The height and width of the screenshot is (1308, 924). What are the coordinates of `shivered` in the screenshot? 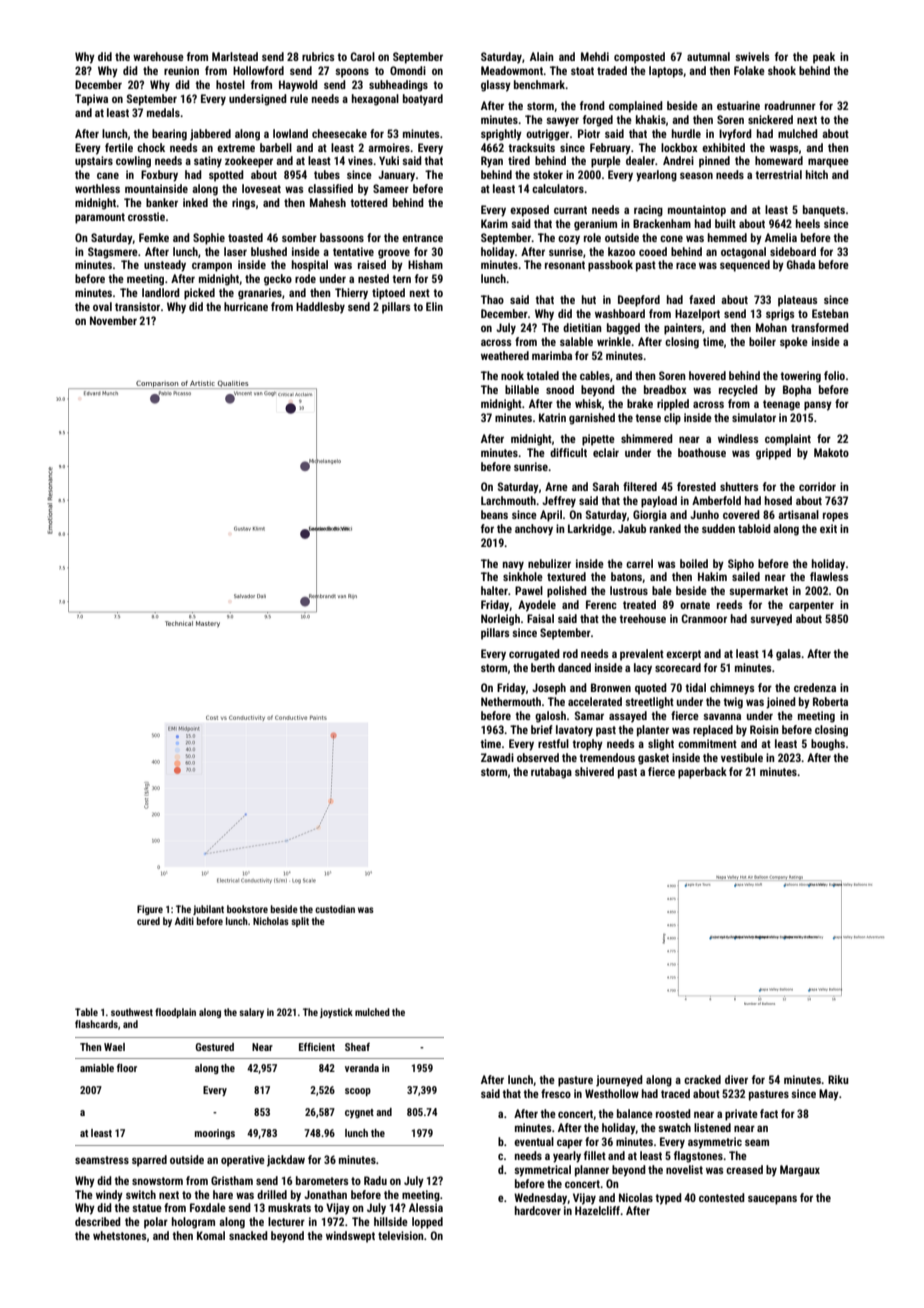 It's located at (594, 771).
